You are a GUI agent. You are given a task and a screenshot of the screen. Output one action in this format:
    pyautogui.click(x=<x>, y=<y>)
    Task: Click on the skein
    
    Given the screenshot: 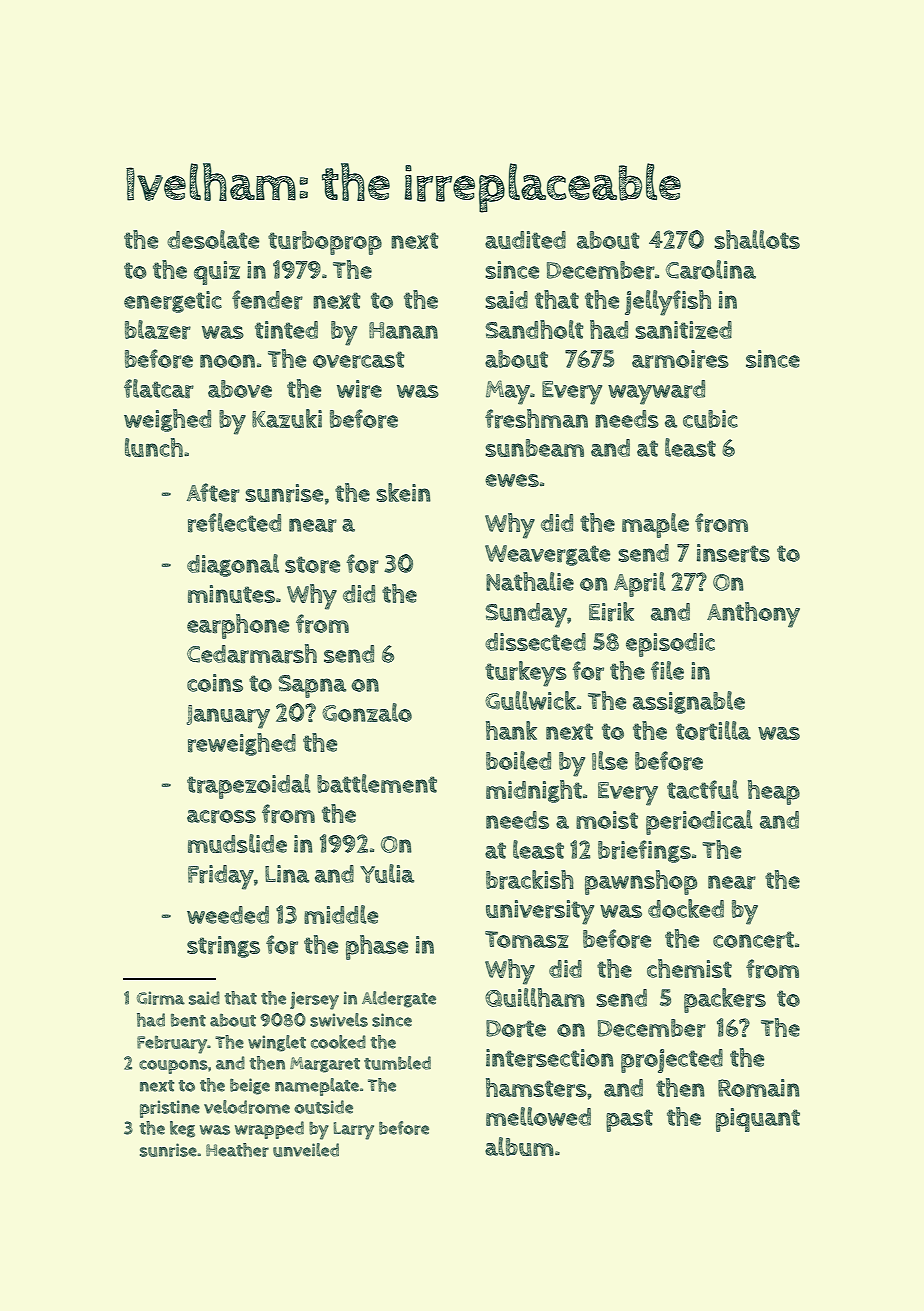 What is the action you would take?
    pyautogui.click(x=404, y=492)
